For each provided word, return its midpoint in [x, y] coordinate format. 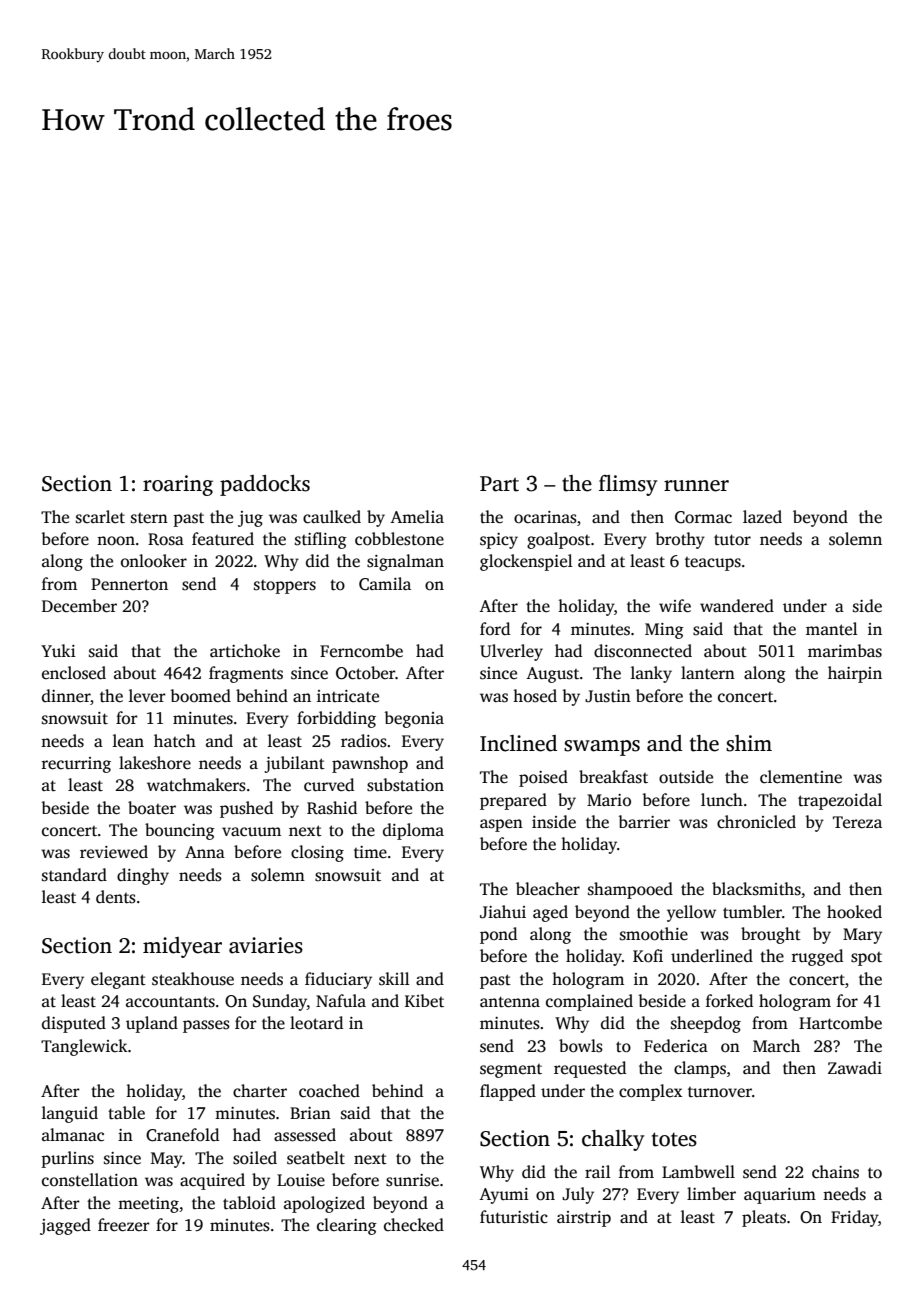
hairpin [855, 674]
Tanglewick [84, 1047]
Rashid [332, 808]
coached [329, 1091]
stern [149, 518]
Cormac [703, 517]
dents [116, 897]
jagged [65, 1226]
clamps [700, 1069]
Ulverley [511, 652]
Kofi [648, 956]
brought [771, 935]
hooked [854, 912]
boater [152, 808]
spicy [499, 541]
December [79, 606]
